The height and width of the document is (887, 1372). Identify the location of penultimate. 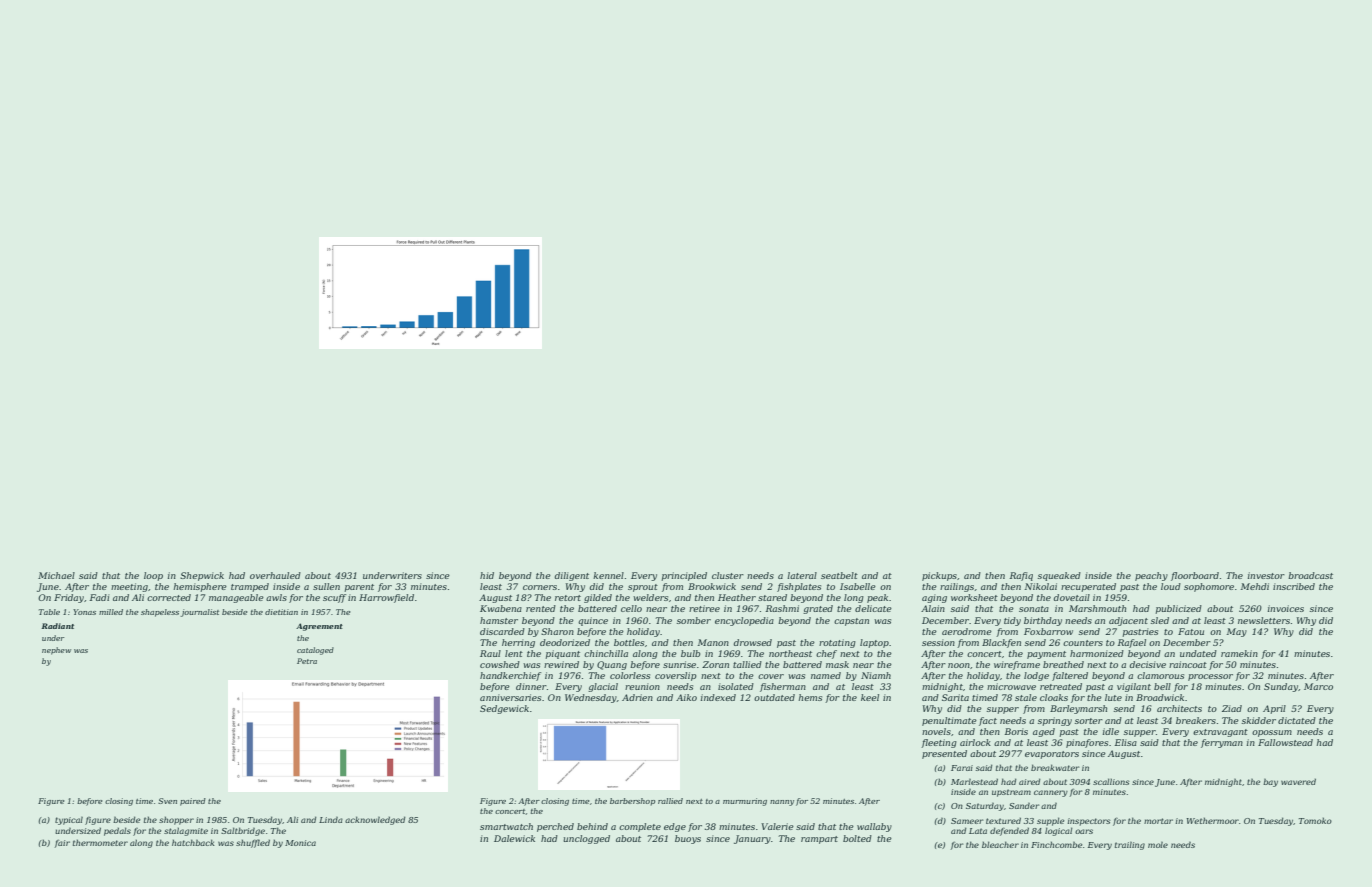
(949, 721).
